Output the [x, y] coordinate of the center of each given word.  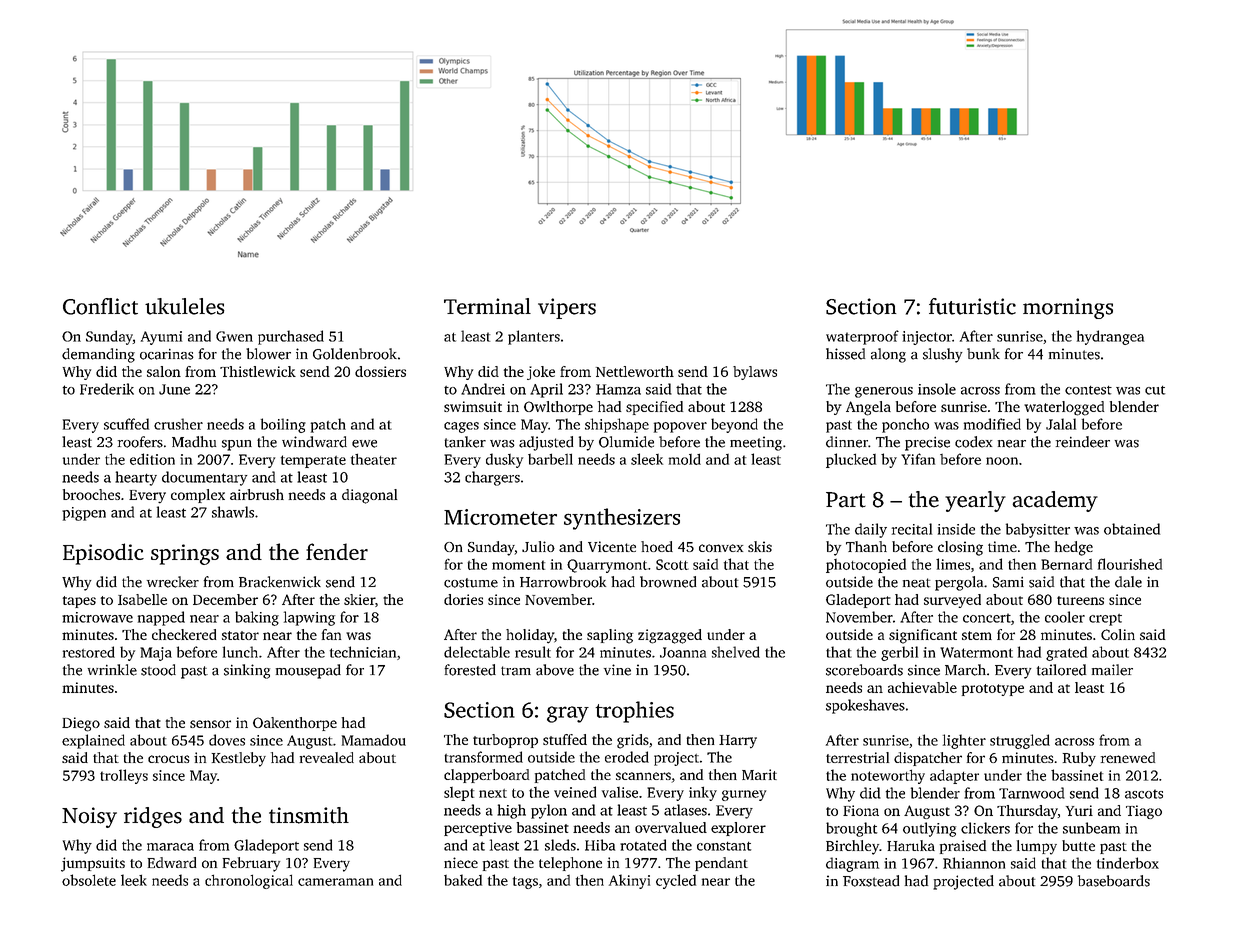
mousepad [308, 671]
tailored [1061, 670]
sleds [560, 845]
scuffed [126, 424]
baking [257, 618]
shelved [736, 652]
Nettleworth [635, 371]
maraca [170, 847]
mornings [1068, 308]
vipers [567, 308]
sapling [610, 636]
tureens [1080, 600]
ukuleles [185, 306]
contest [1088, 390]
